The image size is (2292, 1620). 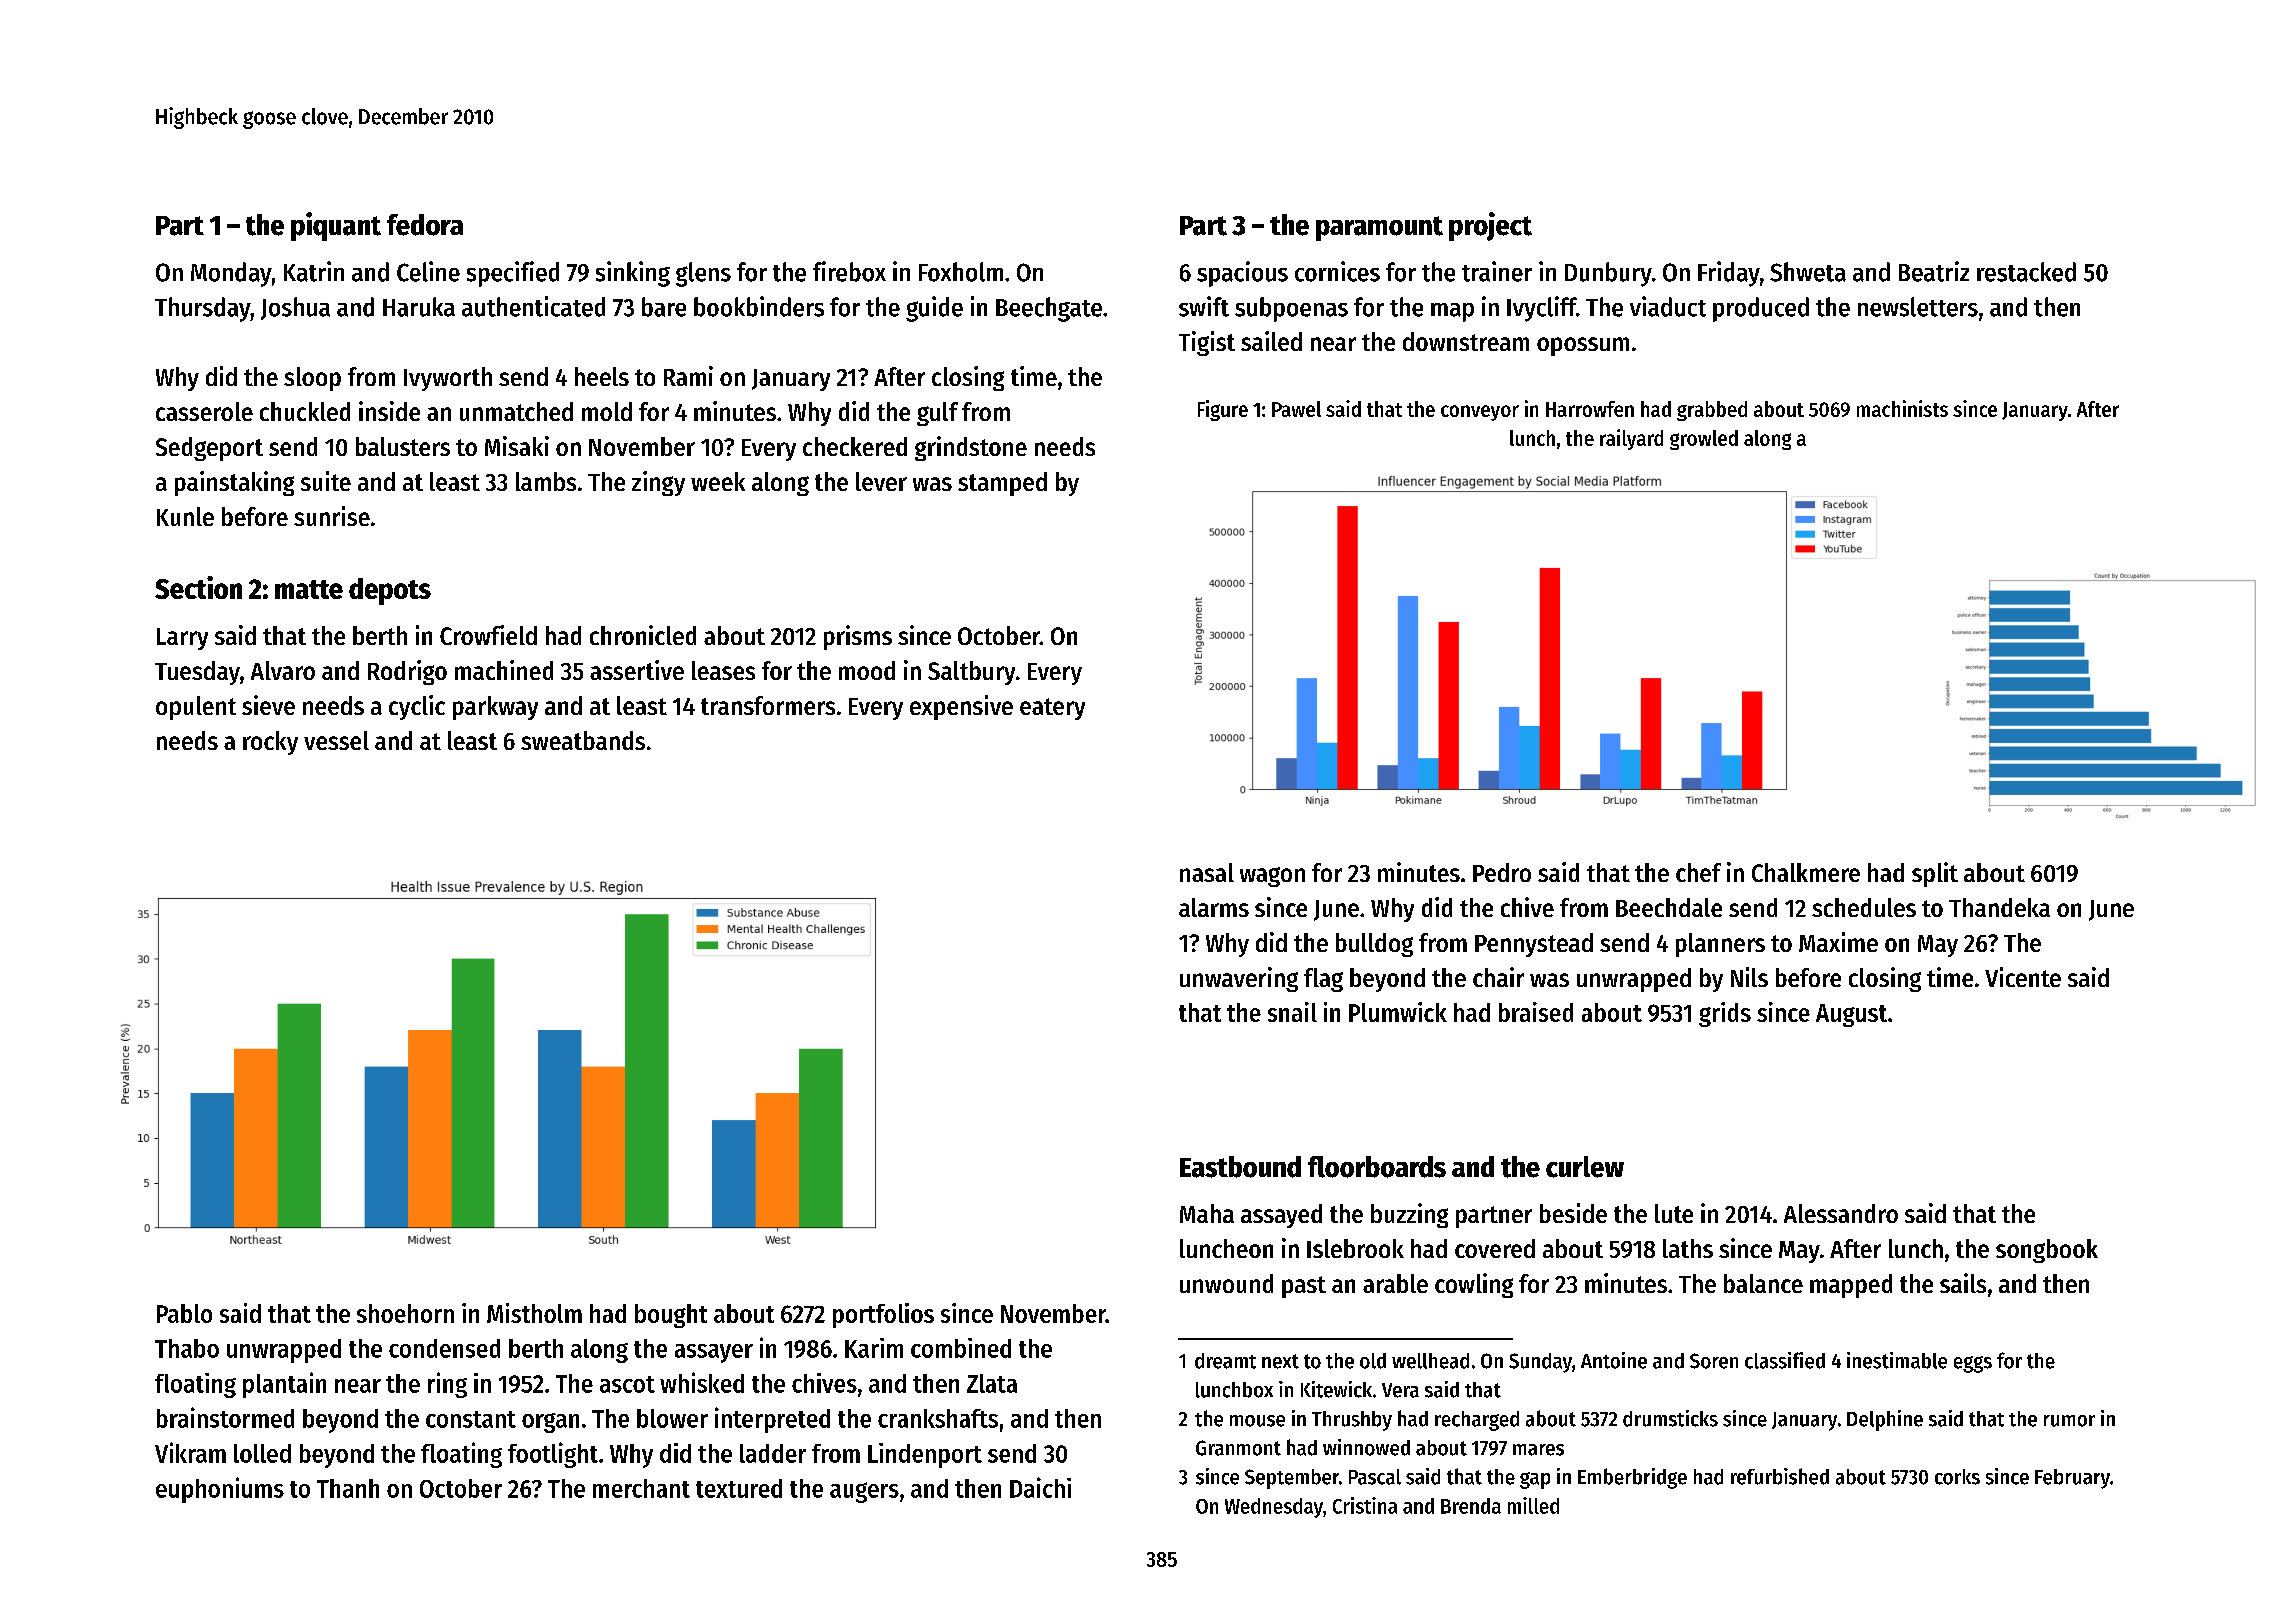 What do you see at coordinates (1502, 872) in the screenshot?
I see `Pedro` at bounding box center [1502, 872].
